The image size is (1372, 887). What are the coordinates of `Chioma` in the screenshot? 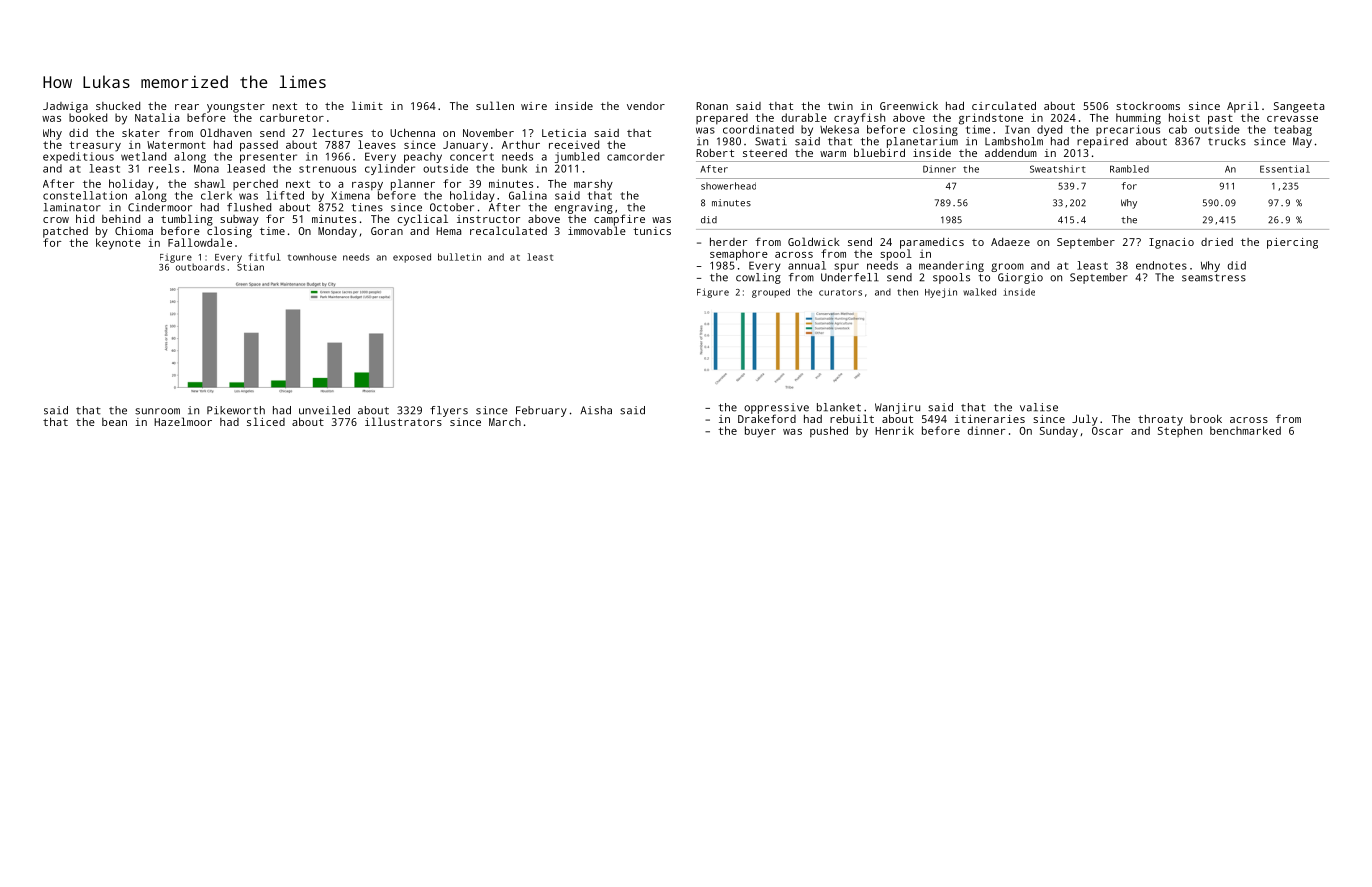 It's located at (134, 230).
